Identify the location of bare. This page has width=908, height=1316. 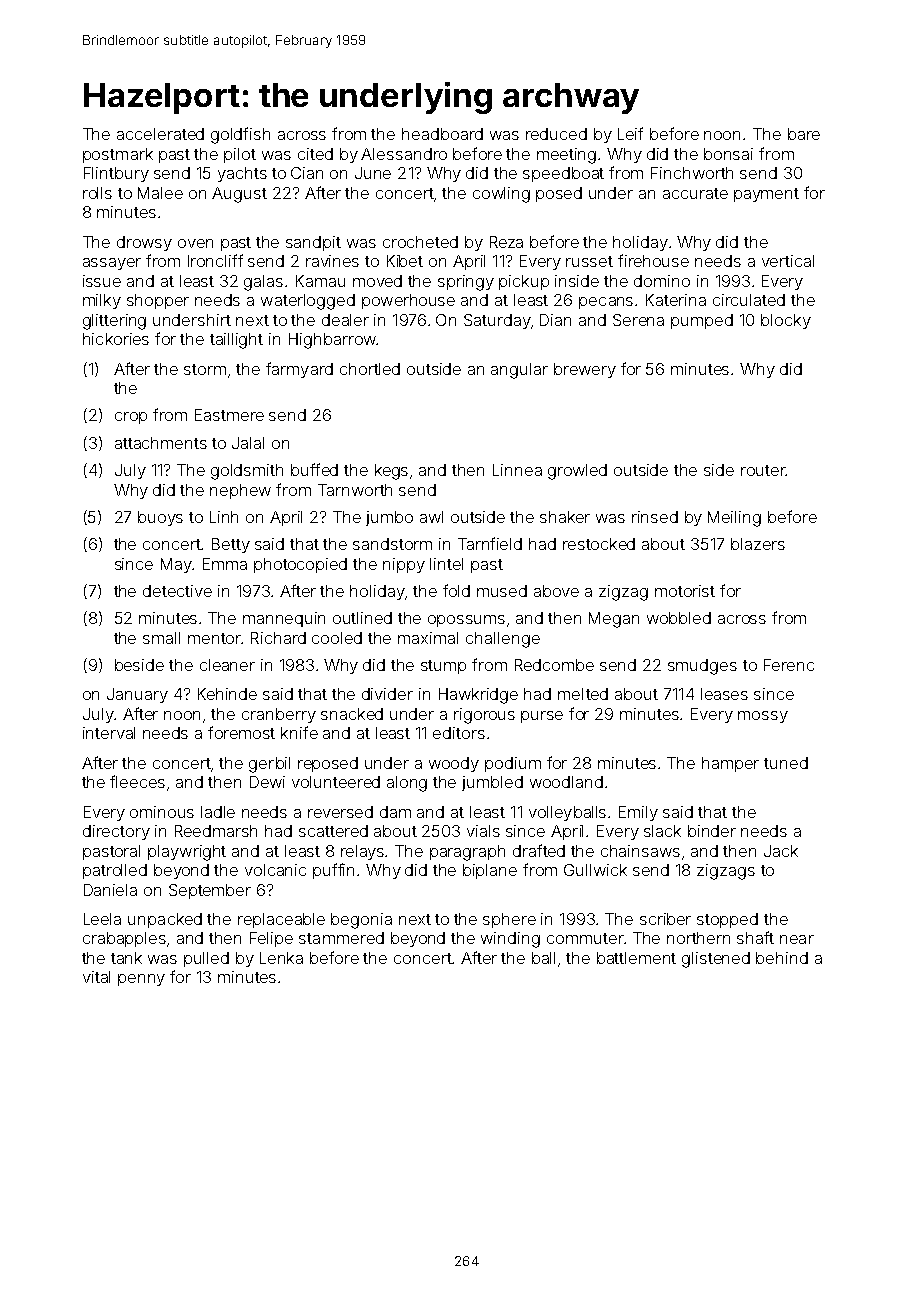
(804, 134).
